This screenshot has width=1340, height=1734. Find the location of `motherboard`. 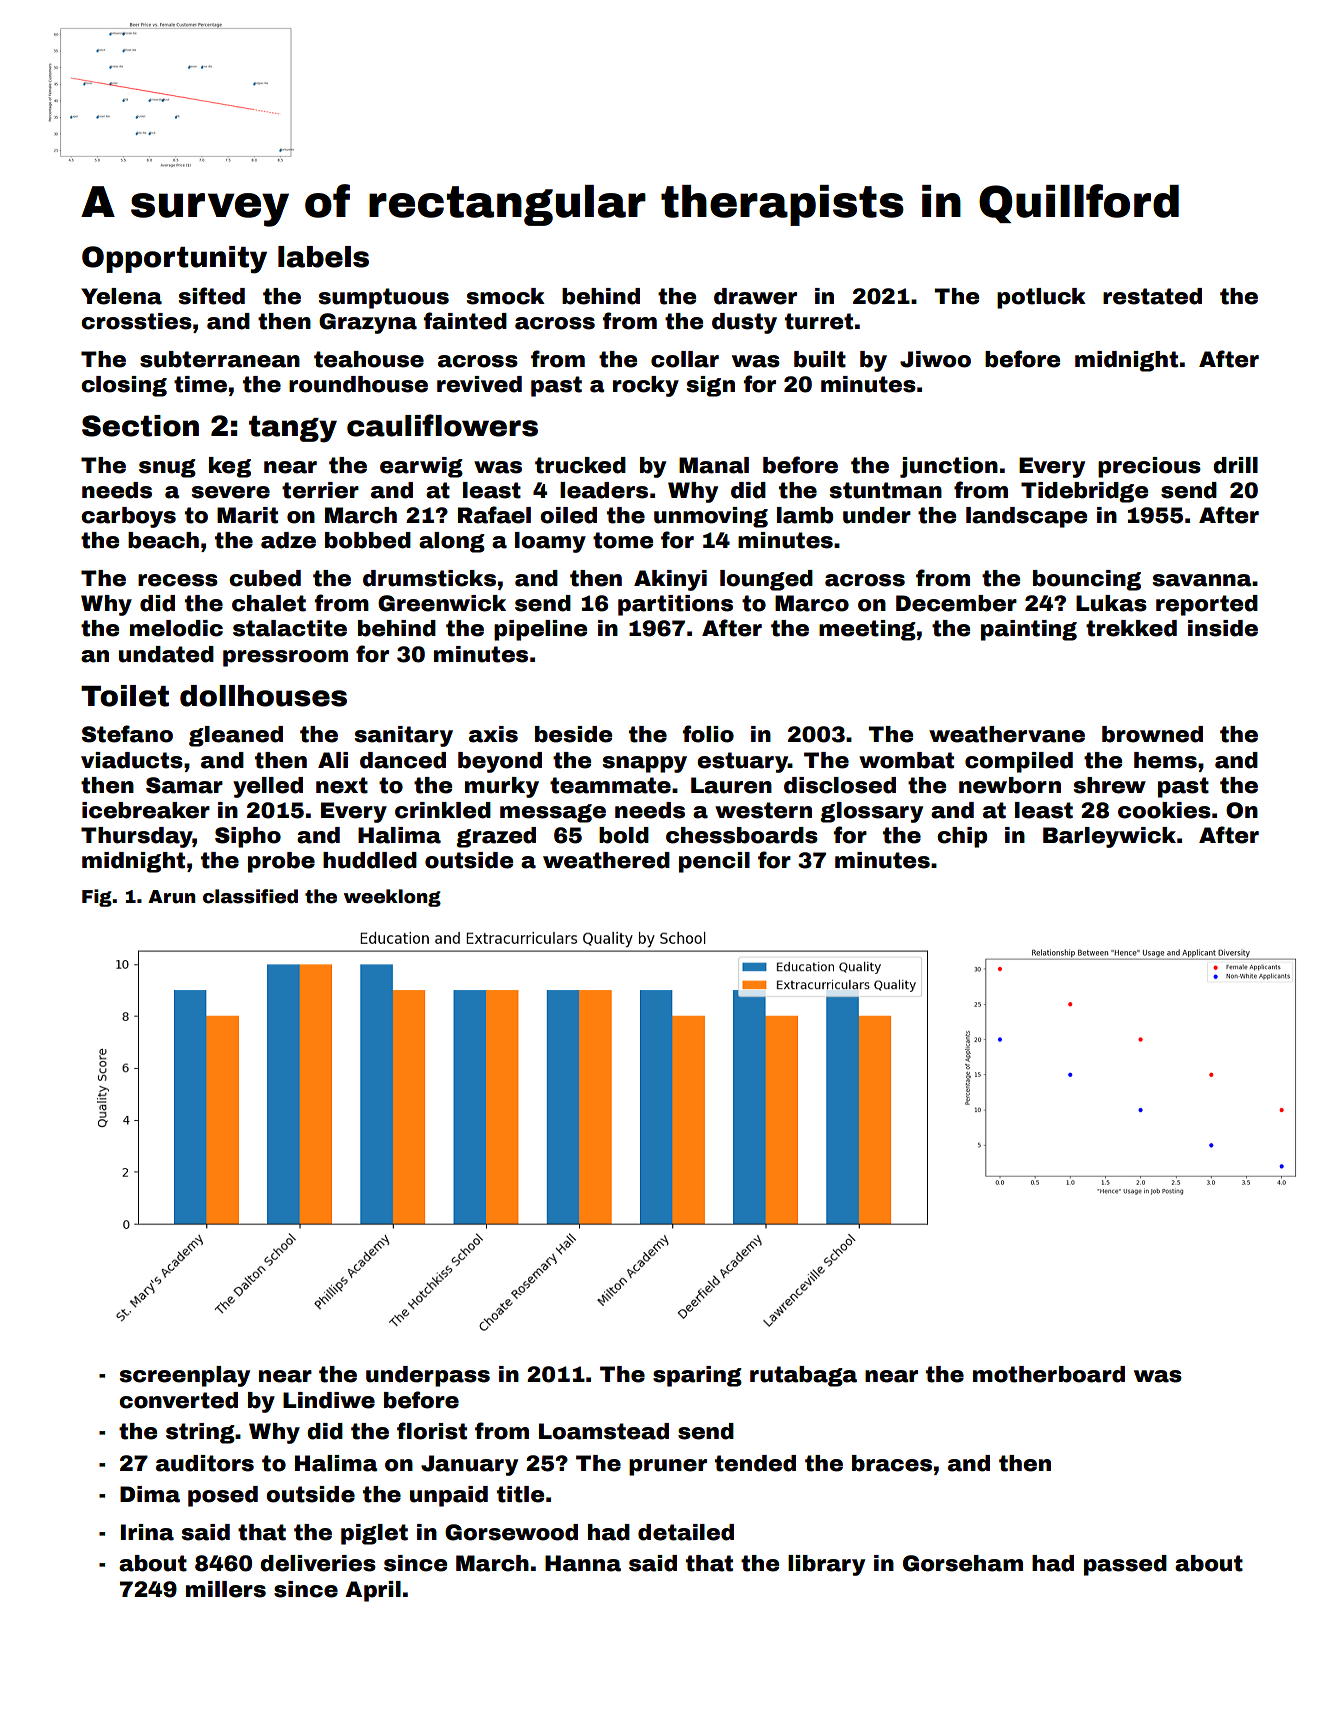

motherboard is located at coordinates (1049, 1374).
